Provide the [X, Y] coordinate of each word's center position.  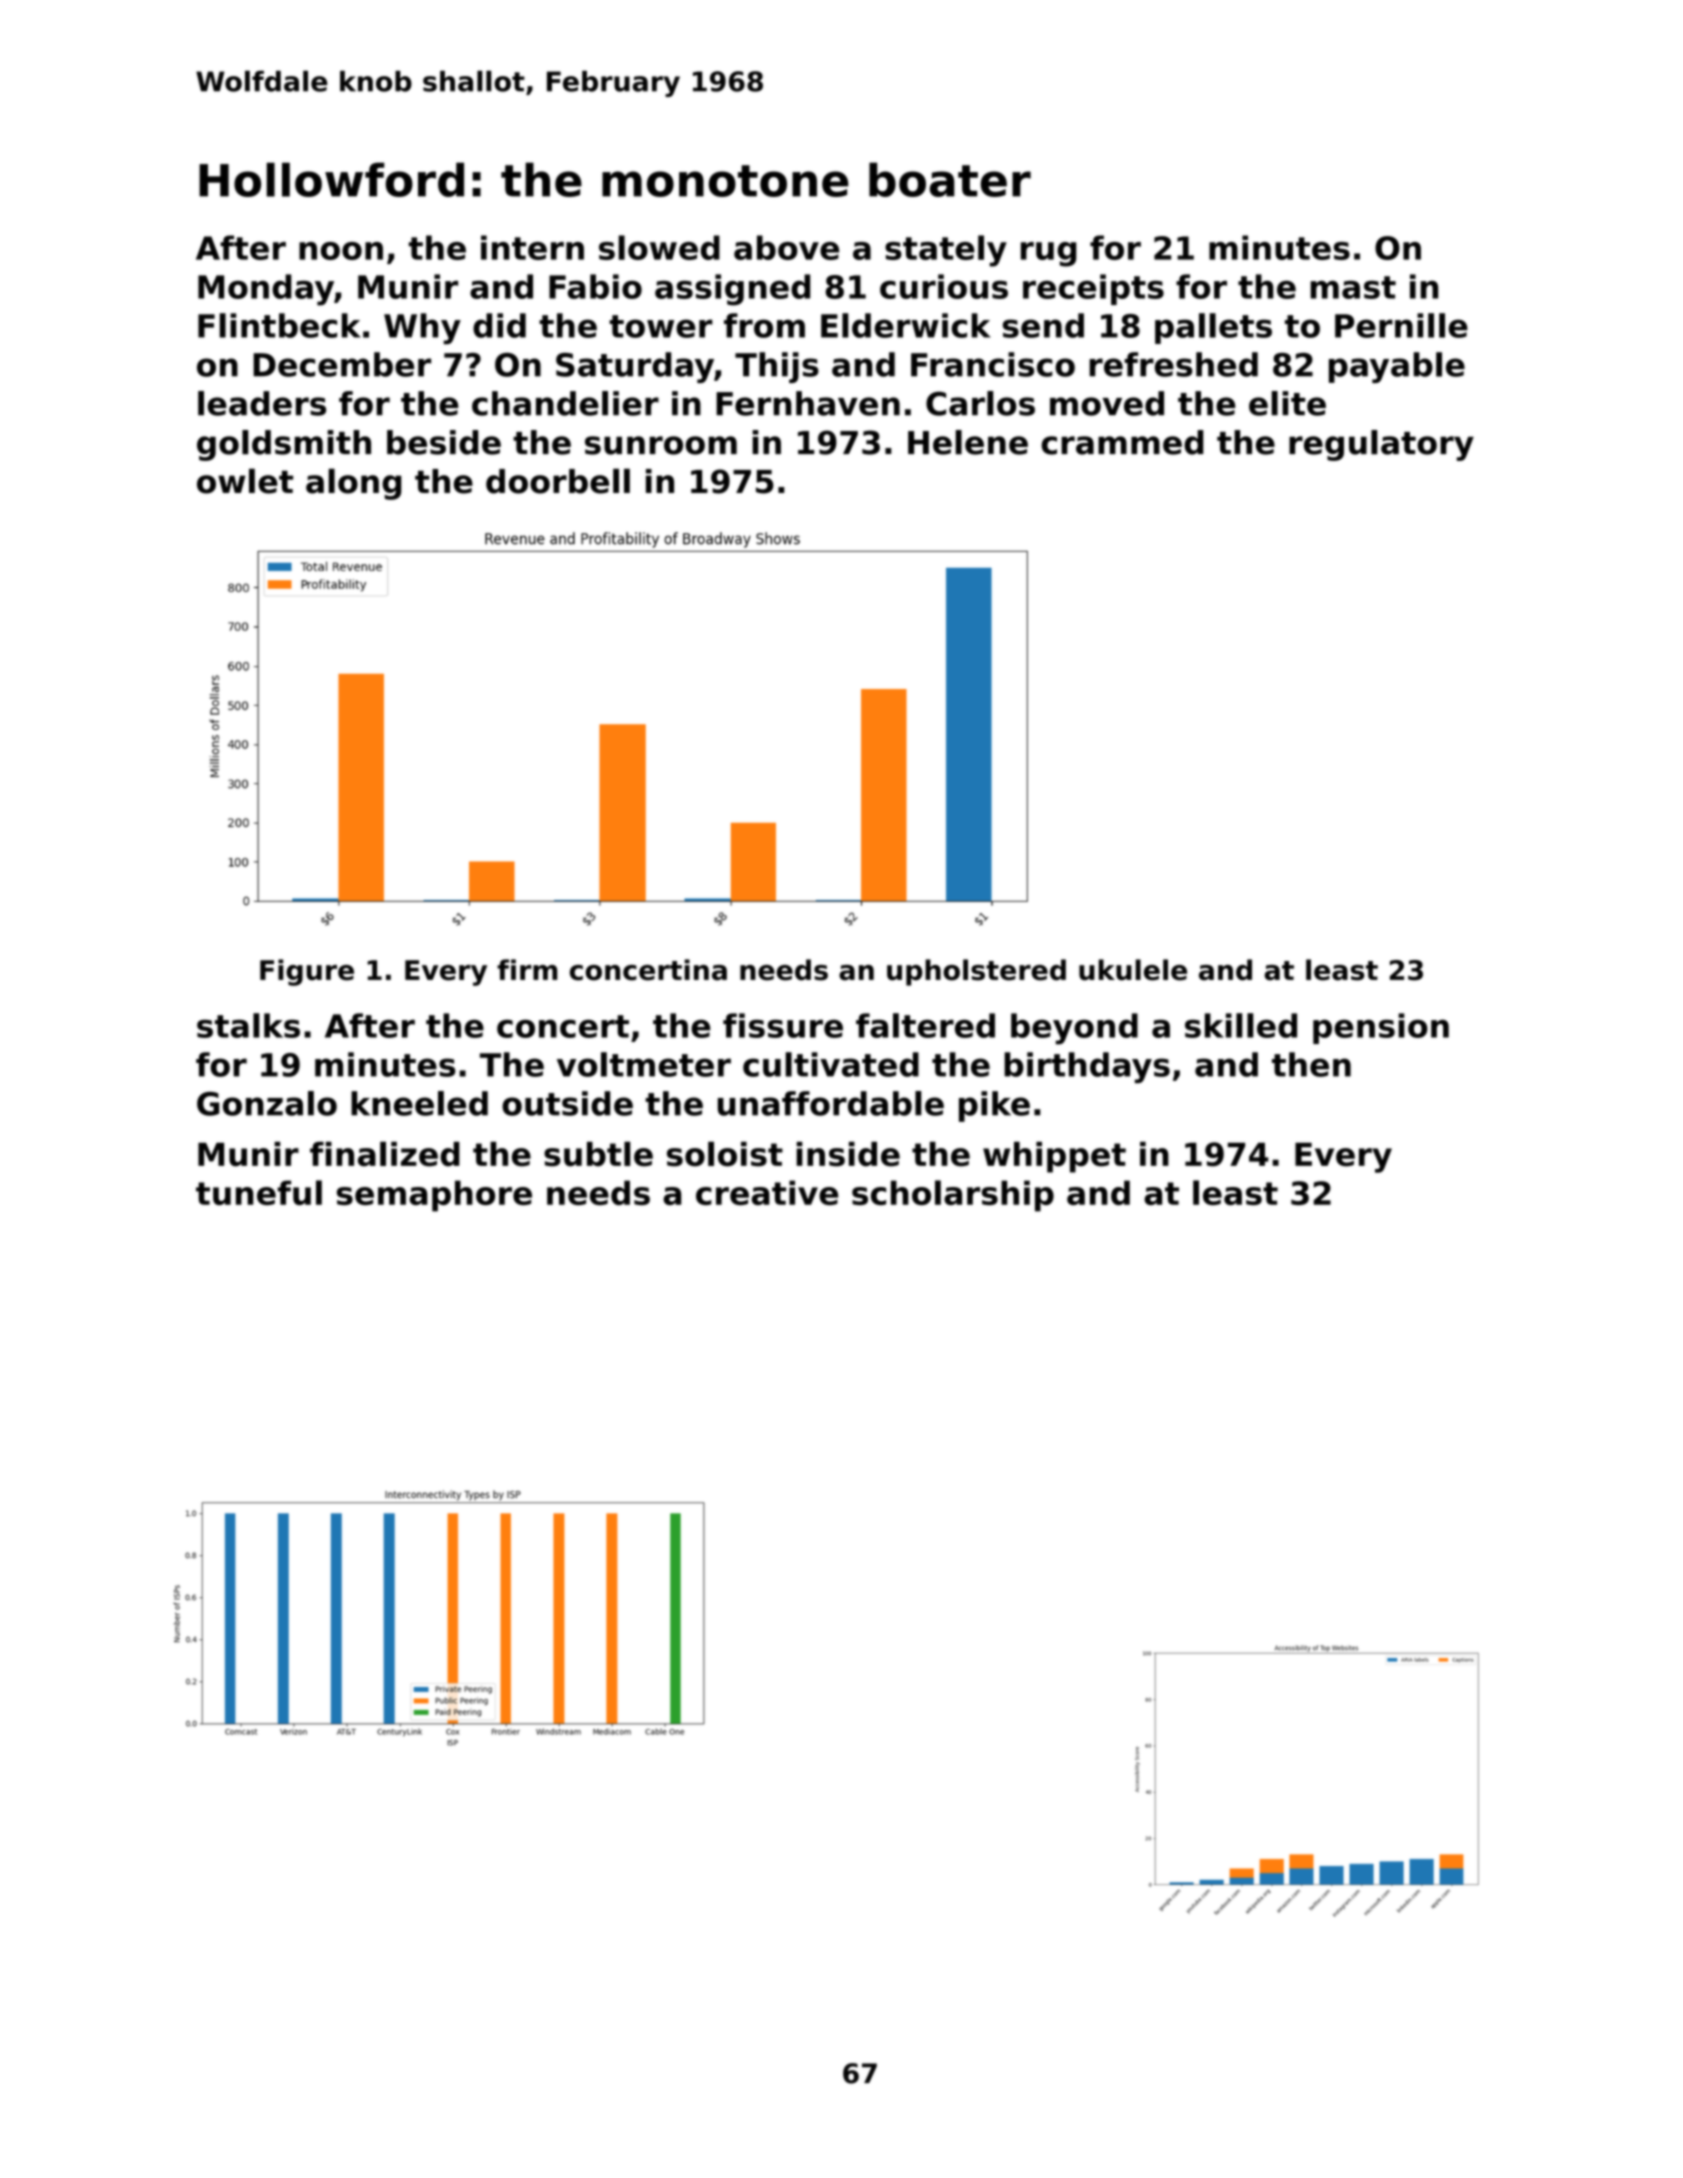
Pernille [1401, 325]
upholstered [976, 972]
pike [994, 1106]
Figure [307, 972]
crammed [1122, 442]
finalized [385, 1154]
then [1311, 1064]
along [353, 484]
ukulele [1133, 970]
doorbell [558, 481]
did [499, 325]
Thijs [777, 367]
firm [527, 969]
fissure [783, 1025]
